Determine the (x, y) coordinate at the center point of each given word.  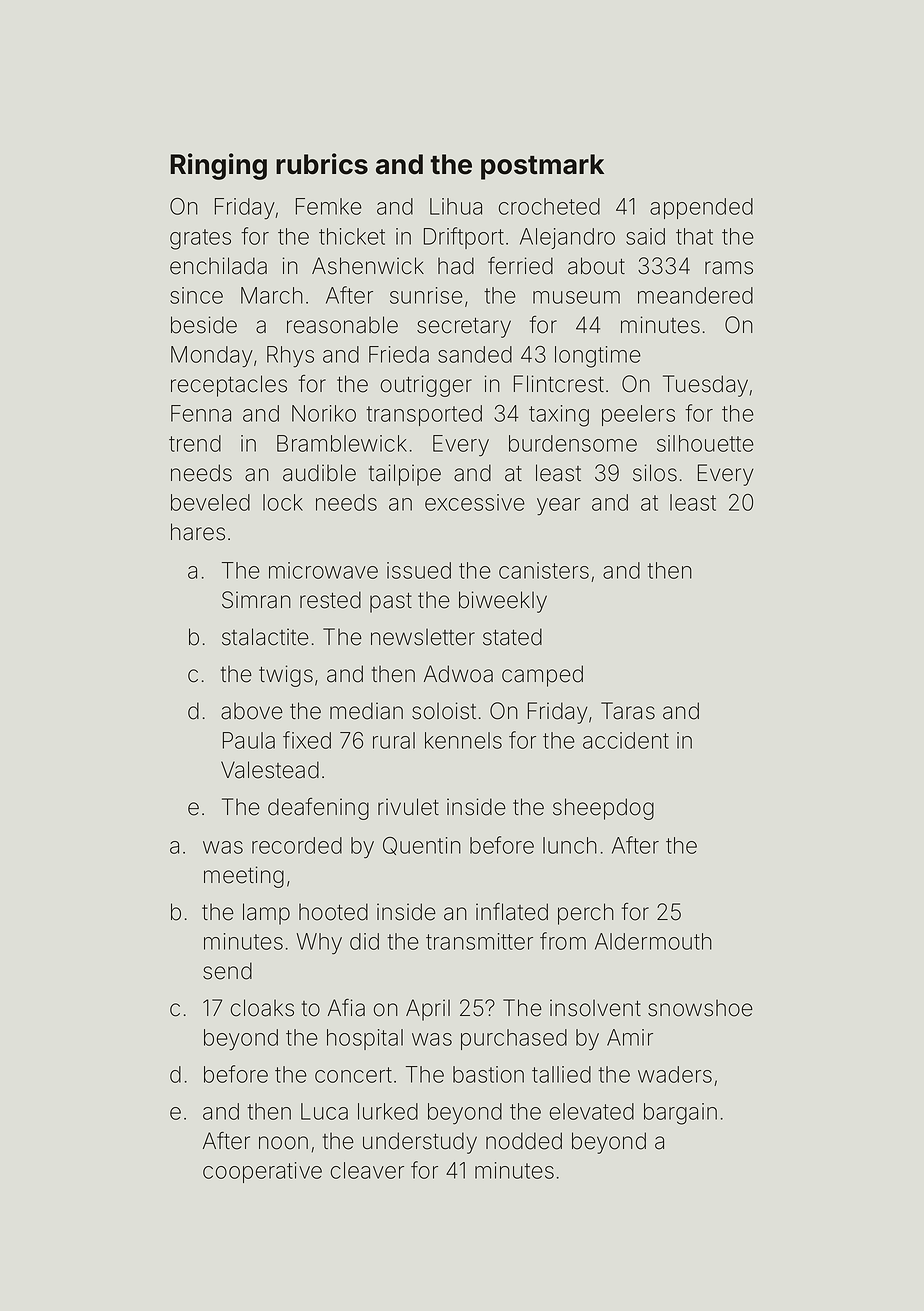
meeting (244, 877)
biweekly (503, 602)
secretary (464, 328)
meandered (695, 295)
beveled (210, 502)
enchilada (218, 266)
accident (626, 740)
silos (655, 473)
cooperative (262, 1172)
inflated (512, 912)
